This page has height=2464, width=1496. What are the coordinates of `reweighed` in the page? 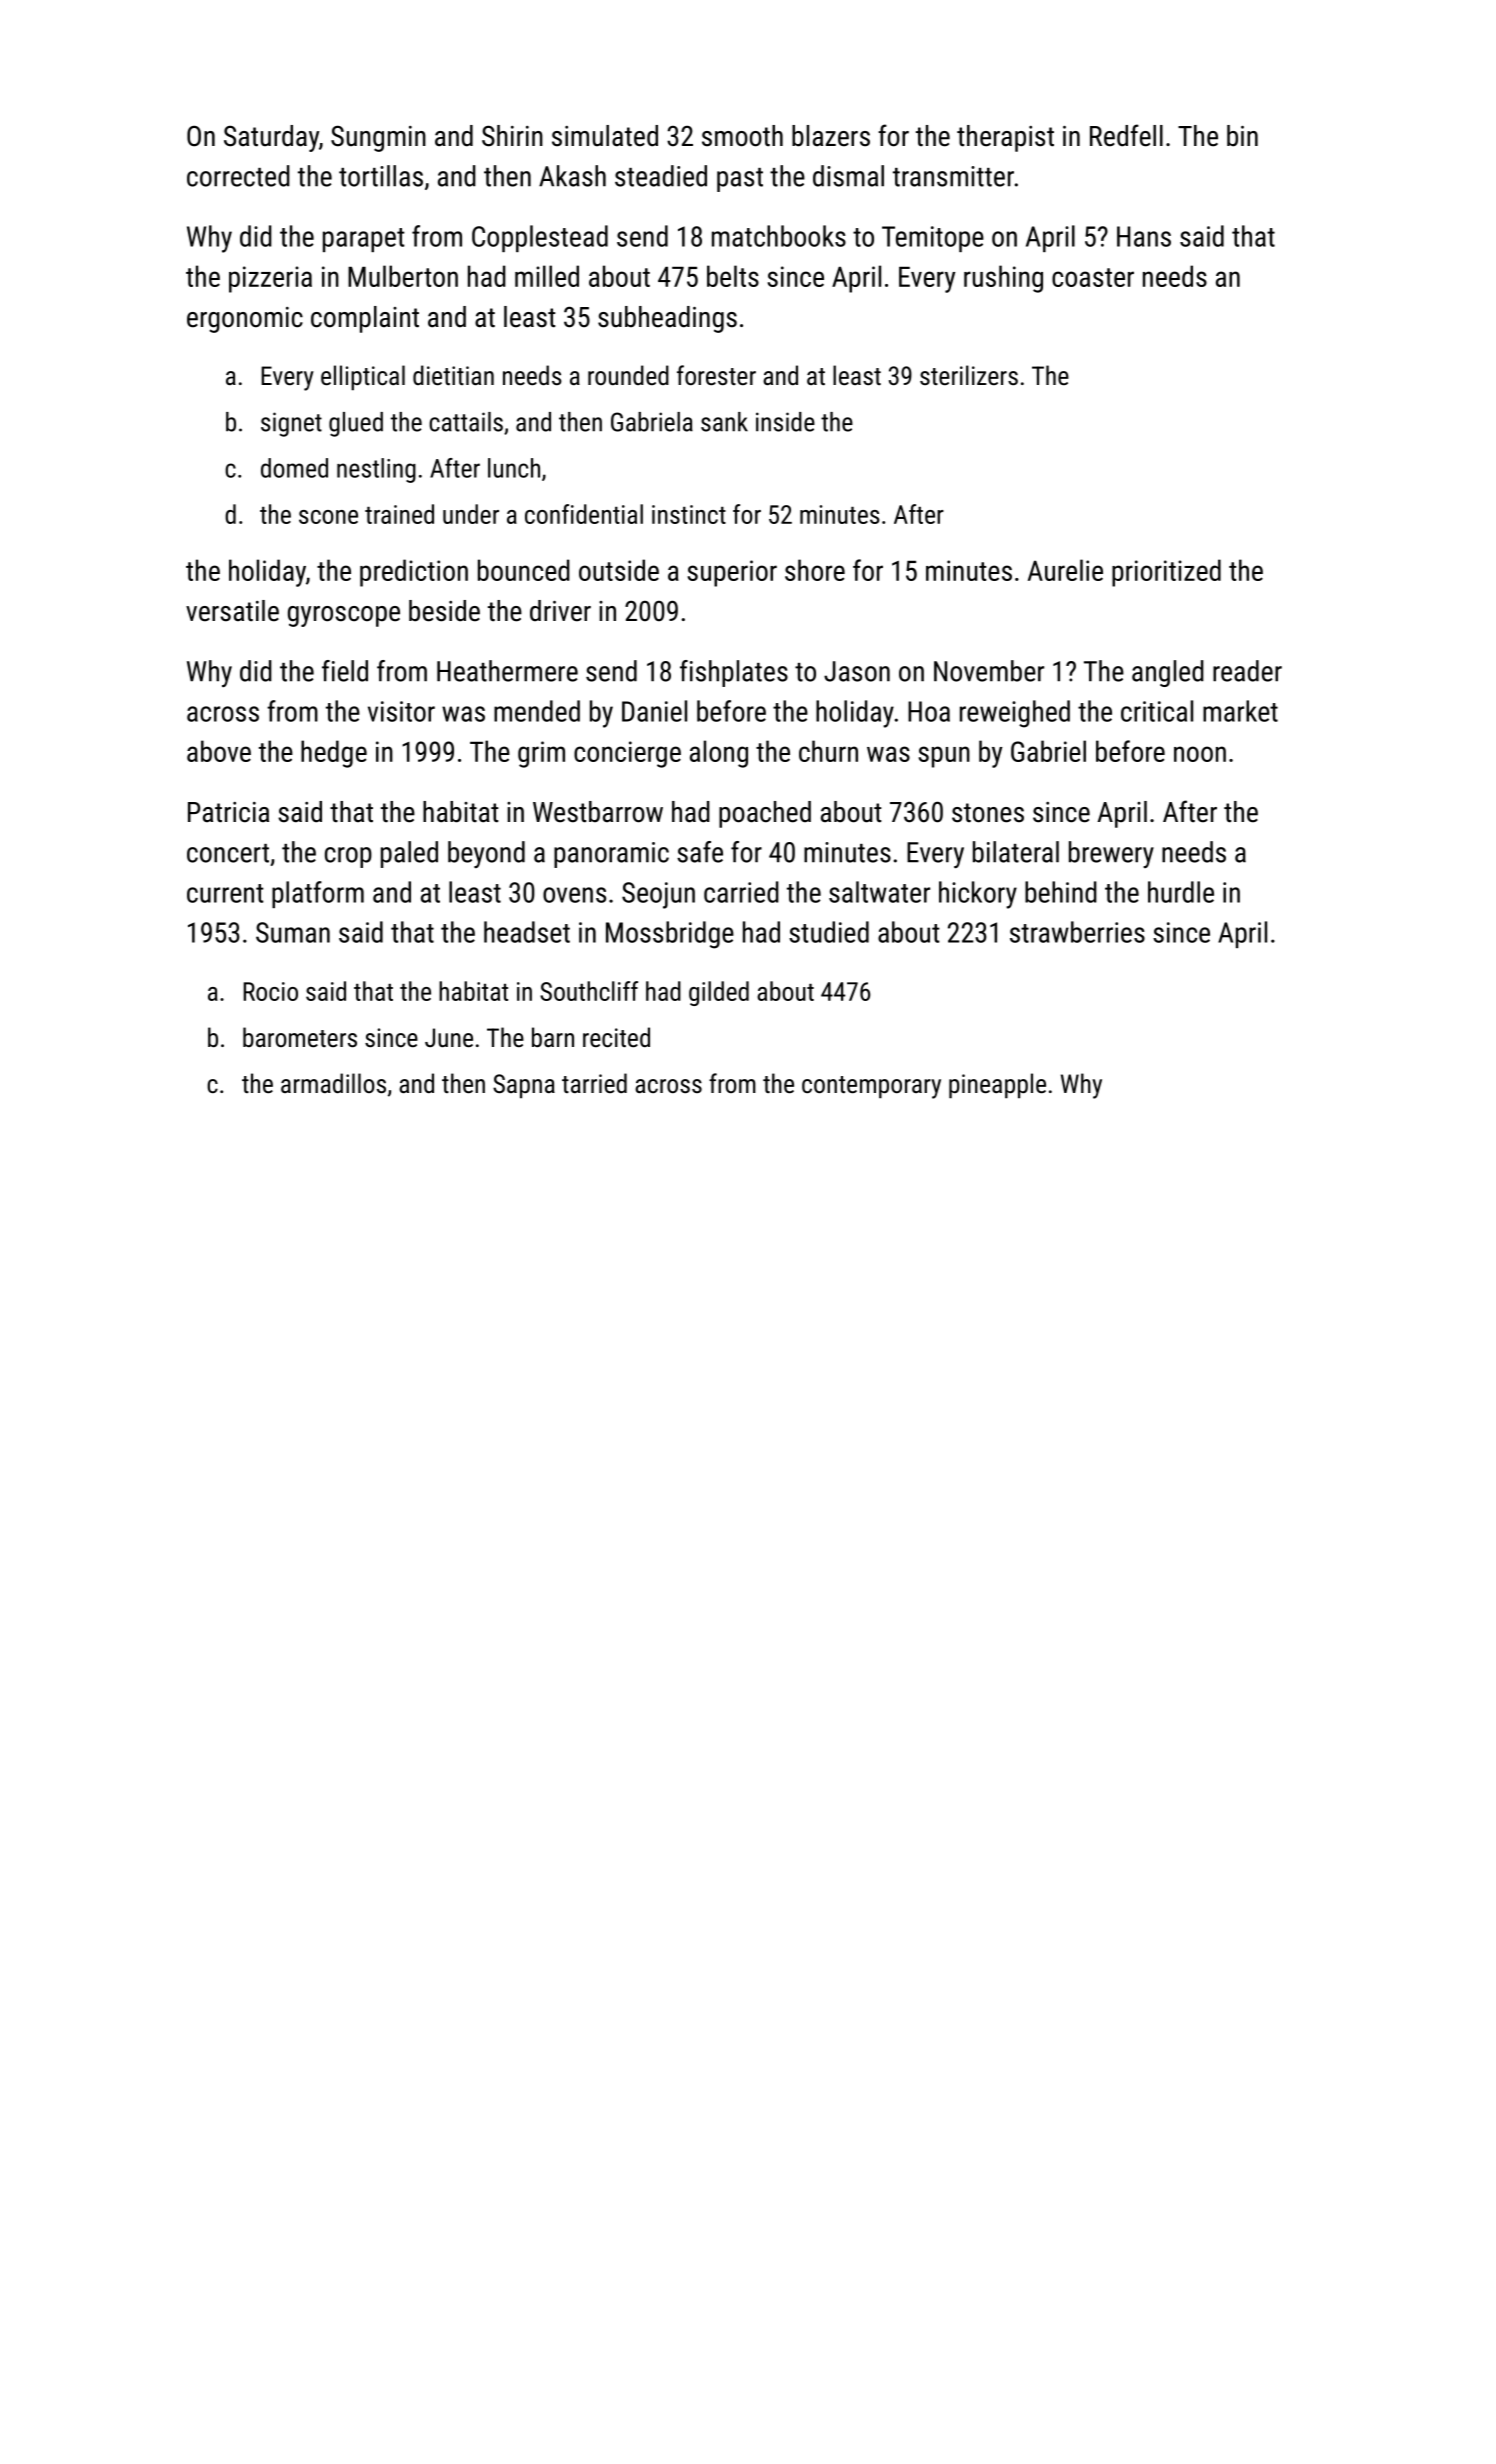 It's located at (1015, 714).
